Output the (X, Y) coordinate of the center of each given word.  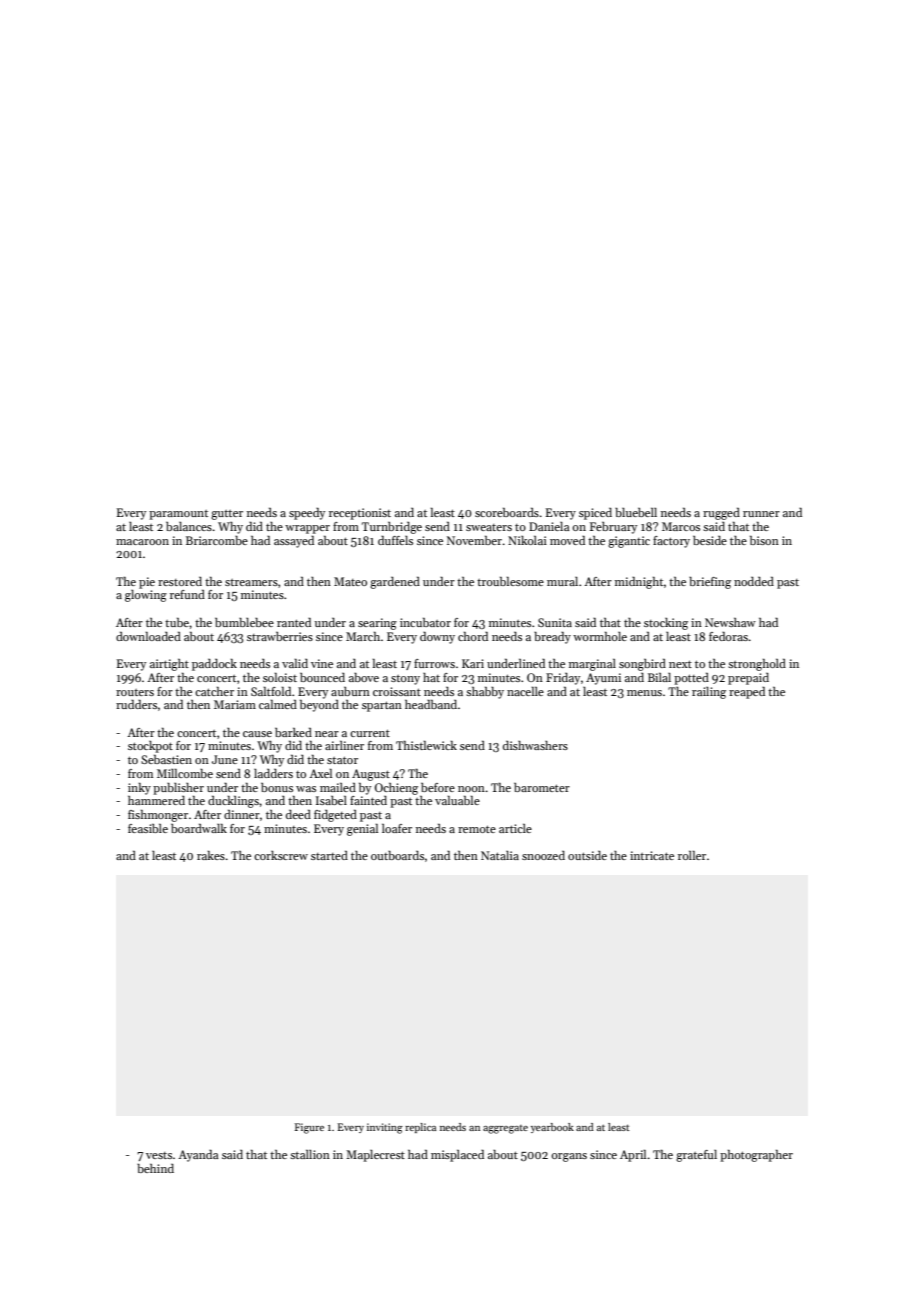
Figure (309, 1128)
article (515, 828)
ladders (273, 773)
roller (692, 855)
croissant (397, 691)
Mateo (350, 581)
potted (691, 679)
